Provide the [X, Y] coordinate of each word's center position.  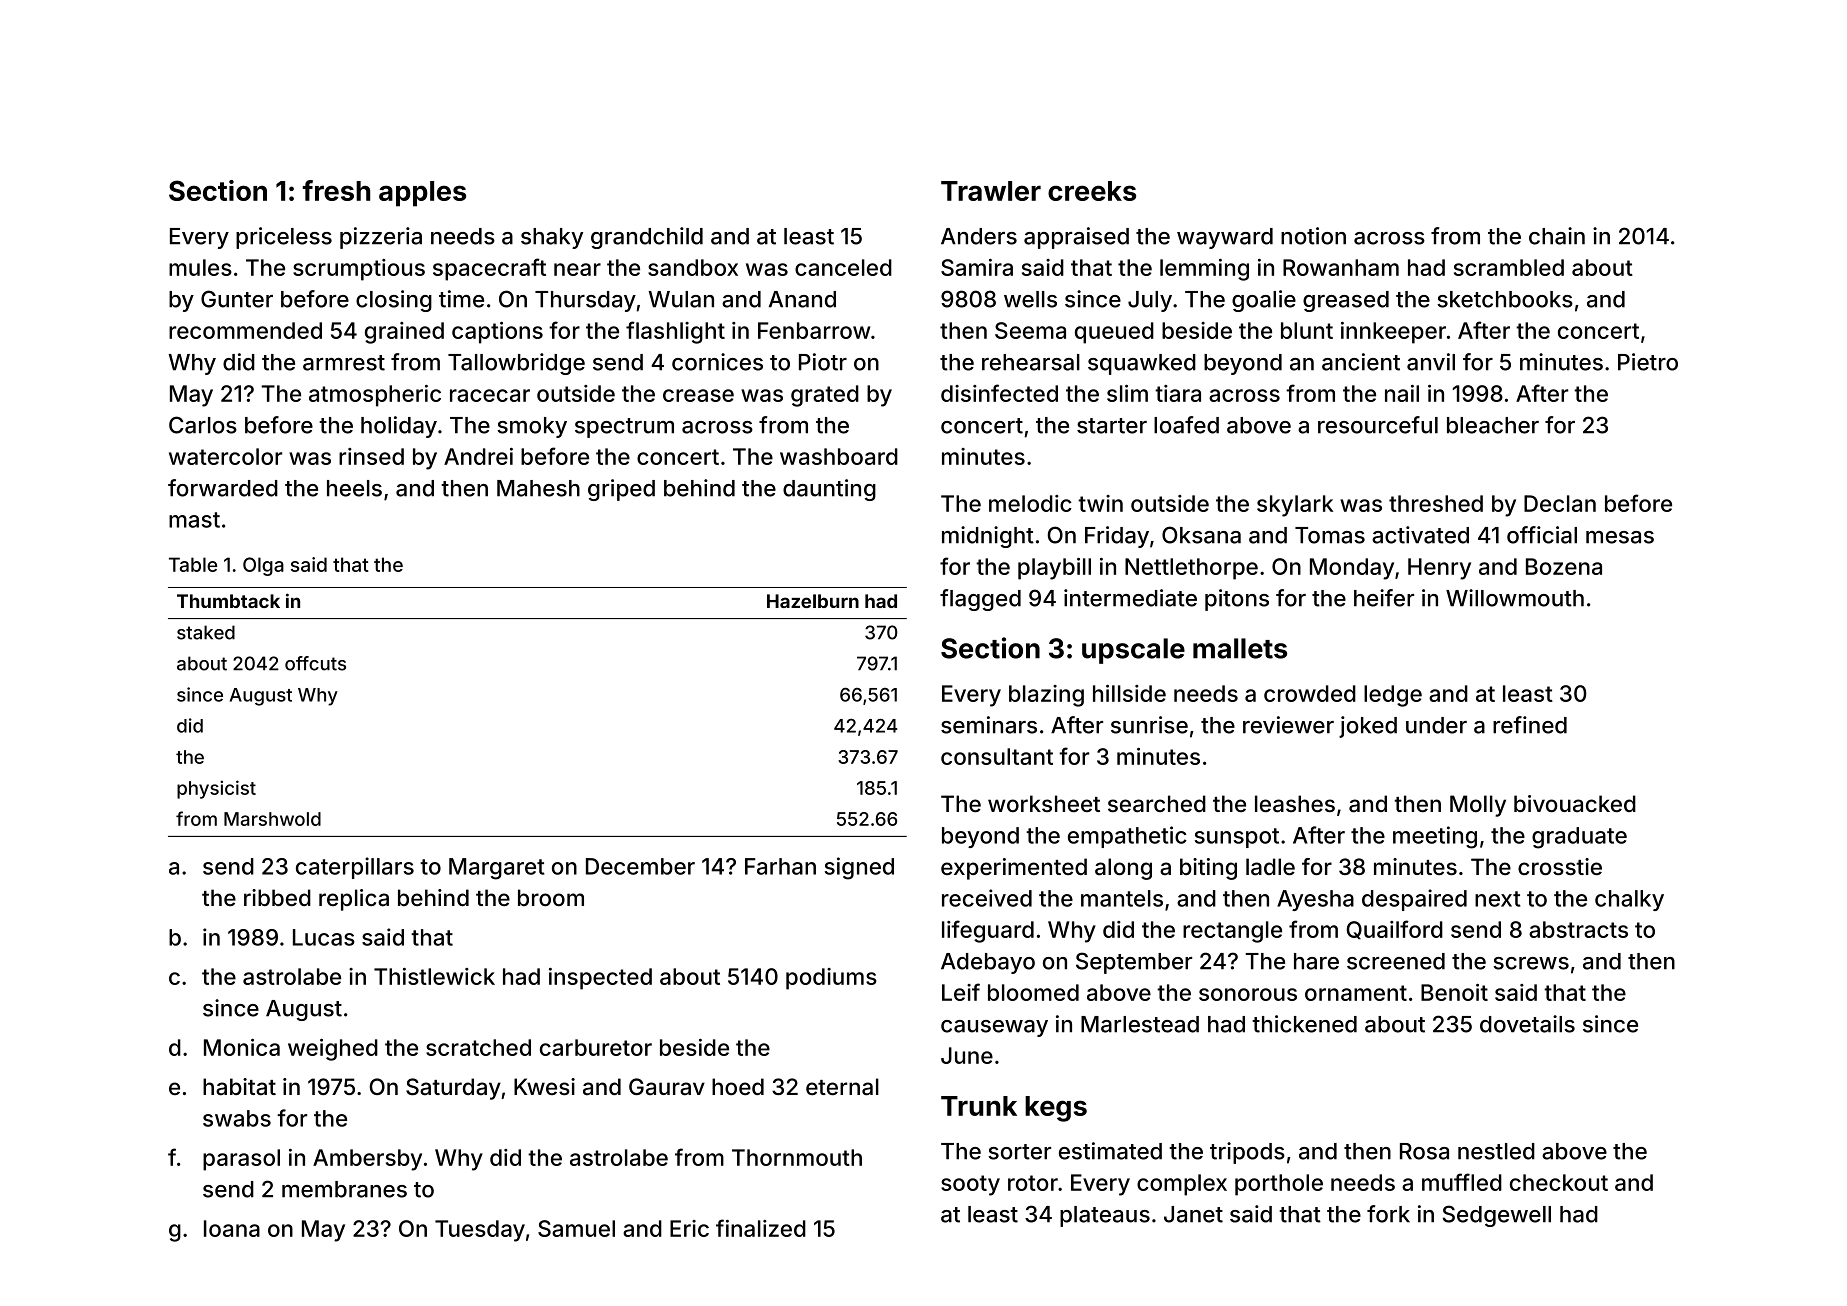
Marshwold [272, 819]
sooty [970, 1185]
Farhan [780, 866]
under [1436, 725]
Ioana [232, 1228]
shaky [552, 238]
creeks [1092, 191]
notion [1313, 236]
